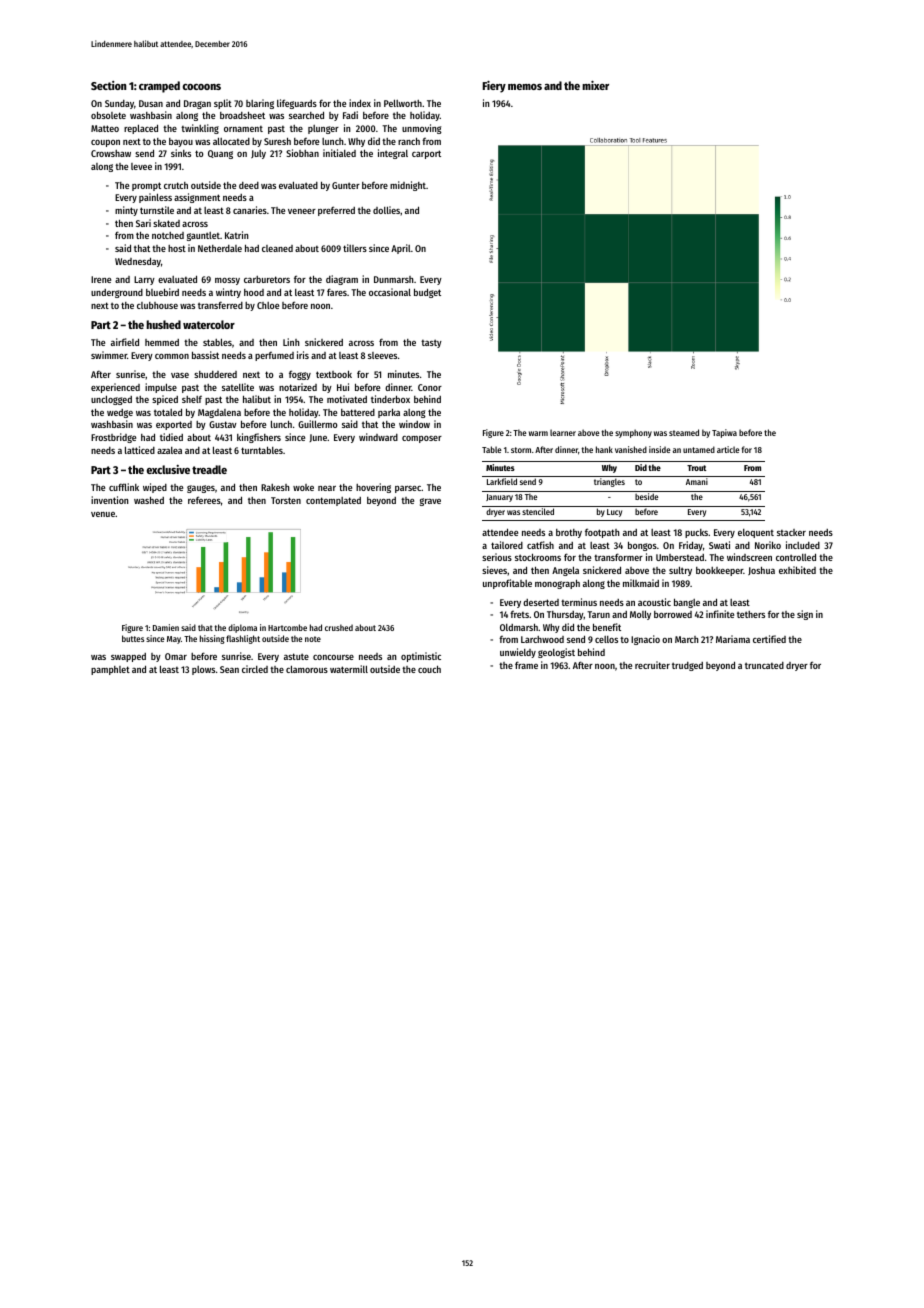  I want to click on truncated, so click(764, 665).
